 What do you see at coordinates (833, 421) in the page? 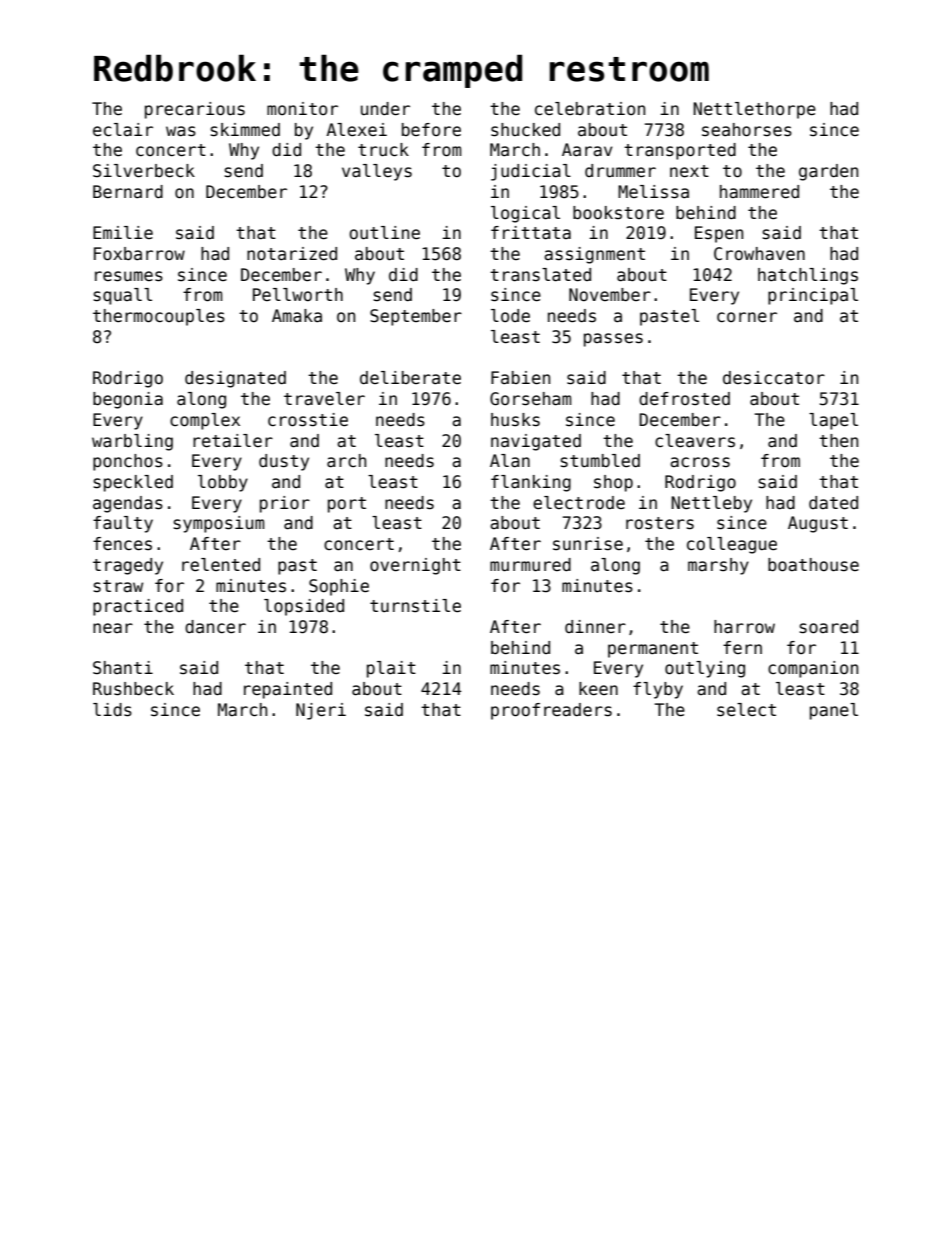
I see `lapel` at bounding box center [833, 421].
